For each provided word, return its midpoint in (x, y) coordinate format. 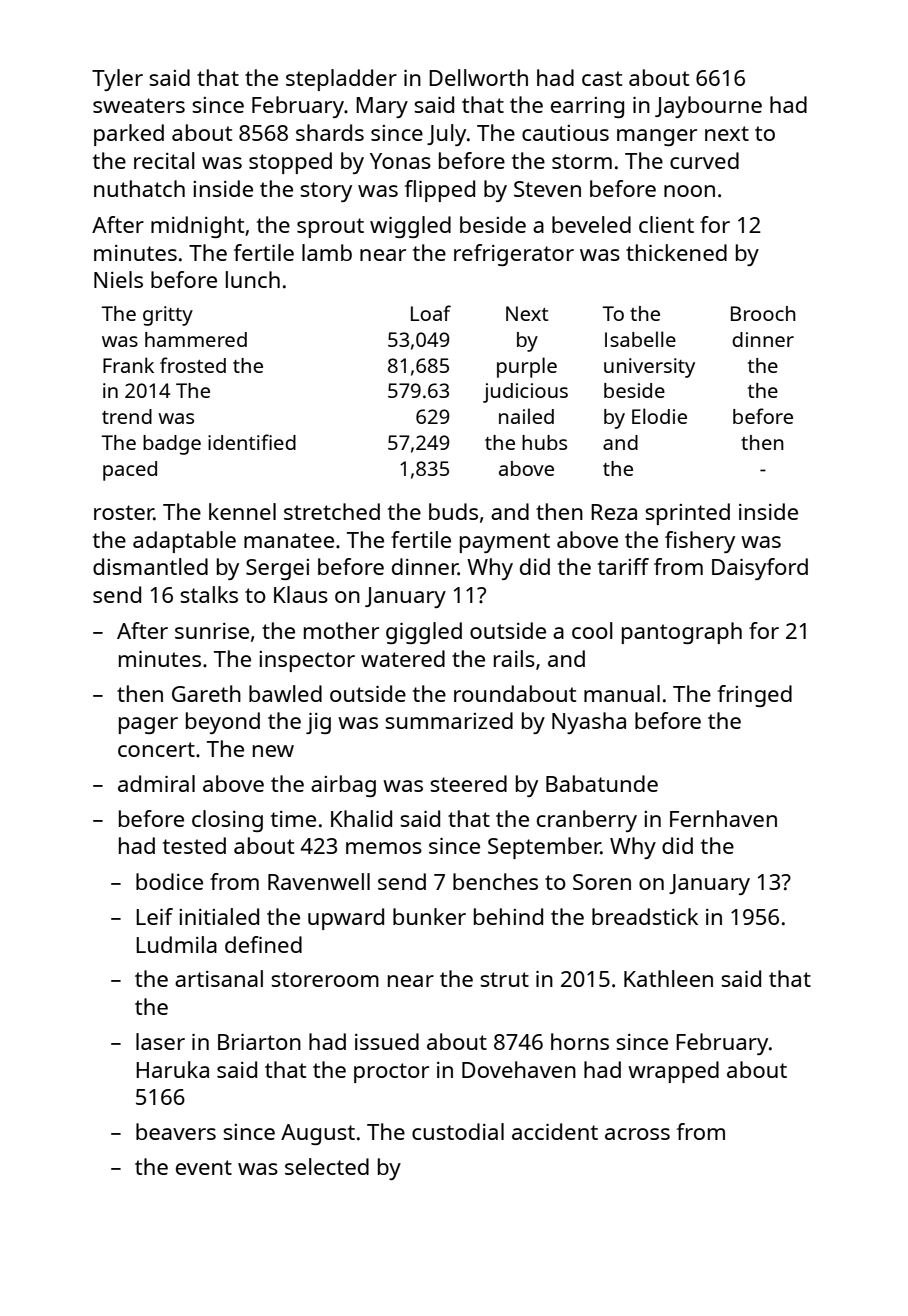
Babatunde (602, 783)
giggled (424, 633)
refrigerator (514, 255)
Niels (118, 279)
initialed (219, 916)
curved (704, 160)
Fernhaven (723, 818)
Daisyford (760, 569)
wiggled (410, 227)
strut (504, 979)
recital (164, 160)
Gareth (206, 693)
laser (160, 1041)
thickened (676, 252)
